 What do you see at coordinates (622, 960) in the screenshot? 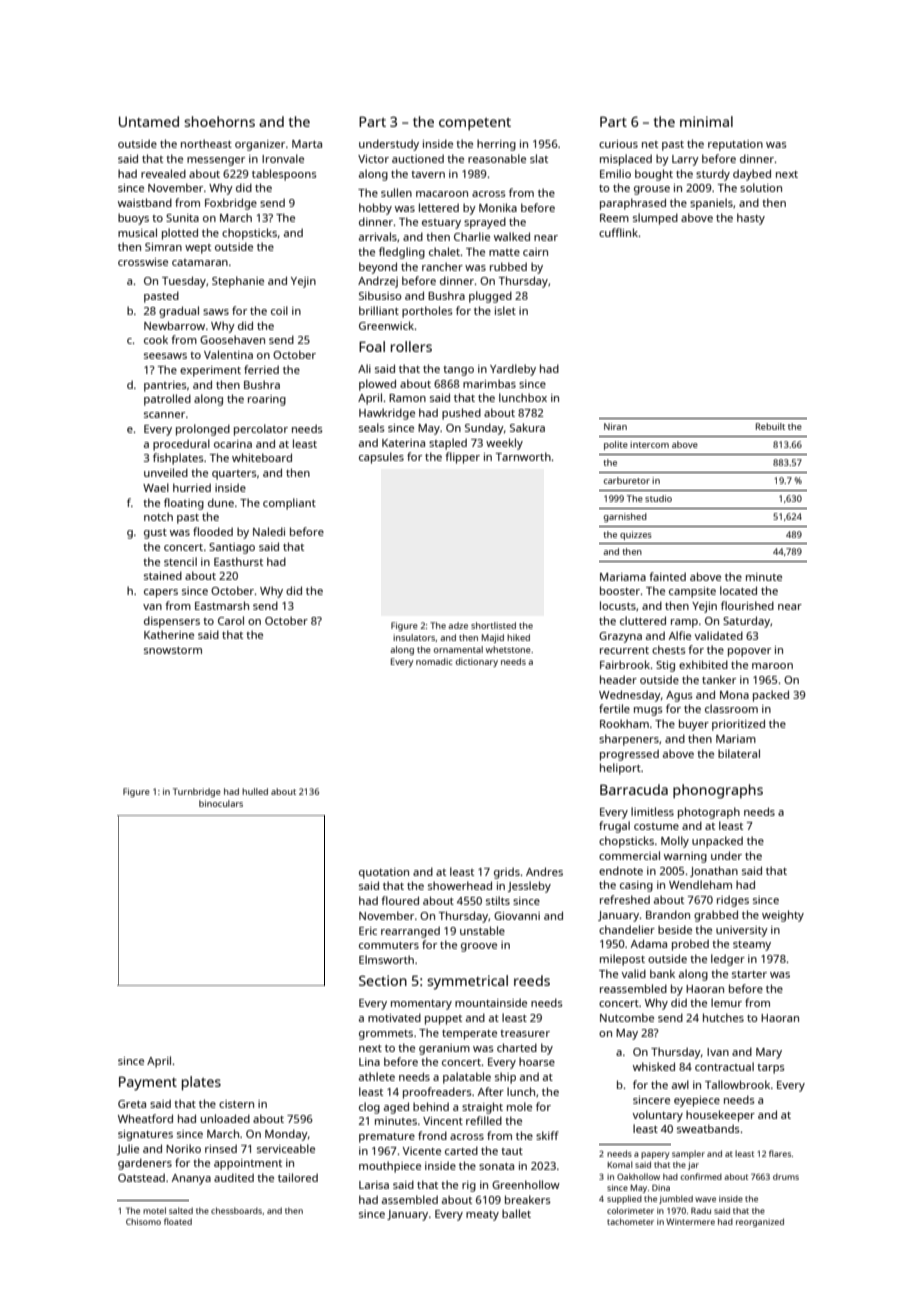
I see `milepost` at bounding box center [622, 960].
